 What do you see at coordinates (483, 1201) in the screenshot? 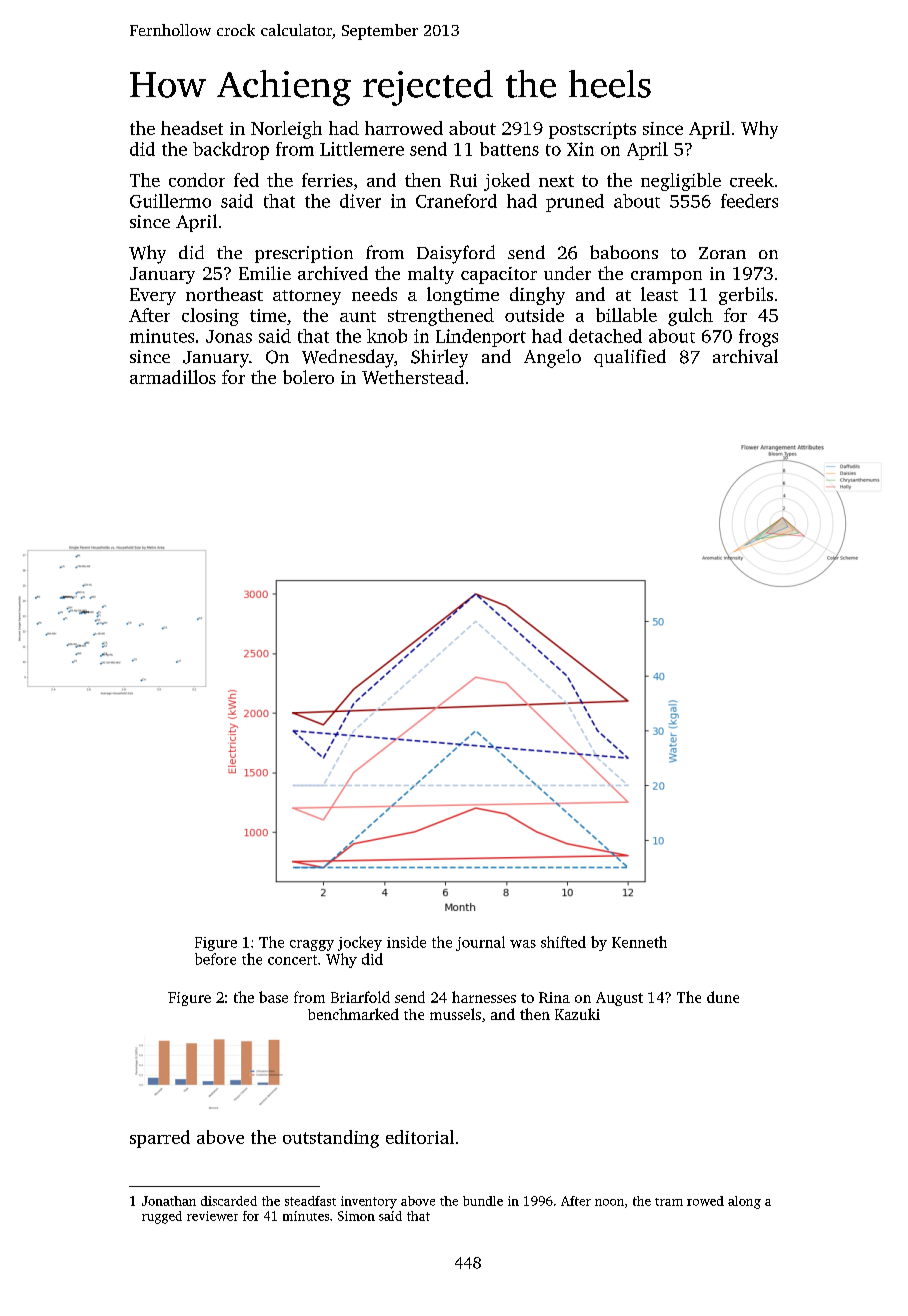
I see `bundle` at bounding box center [483, 1201].
